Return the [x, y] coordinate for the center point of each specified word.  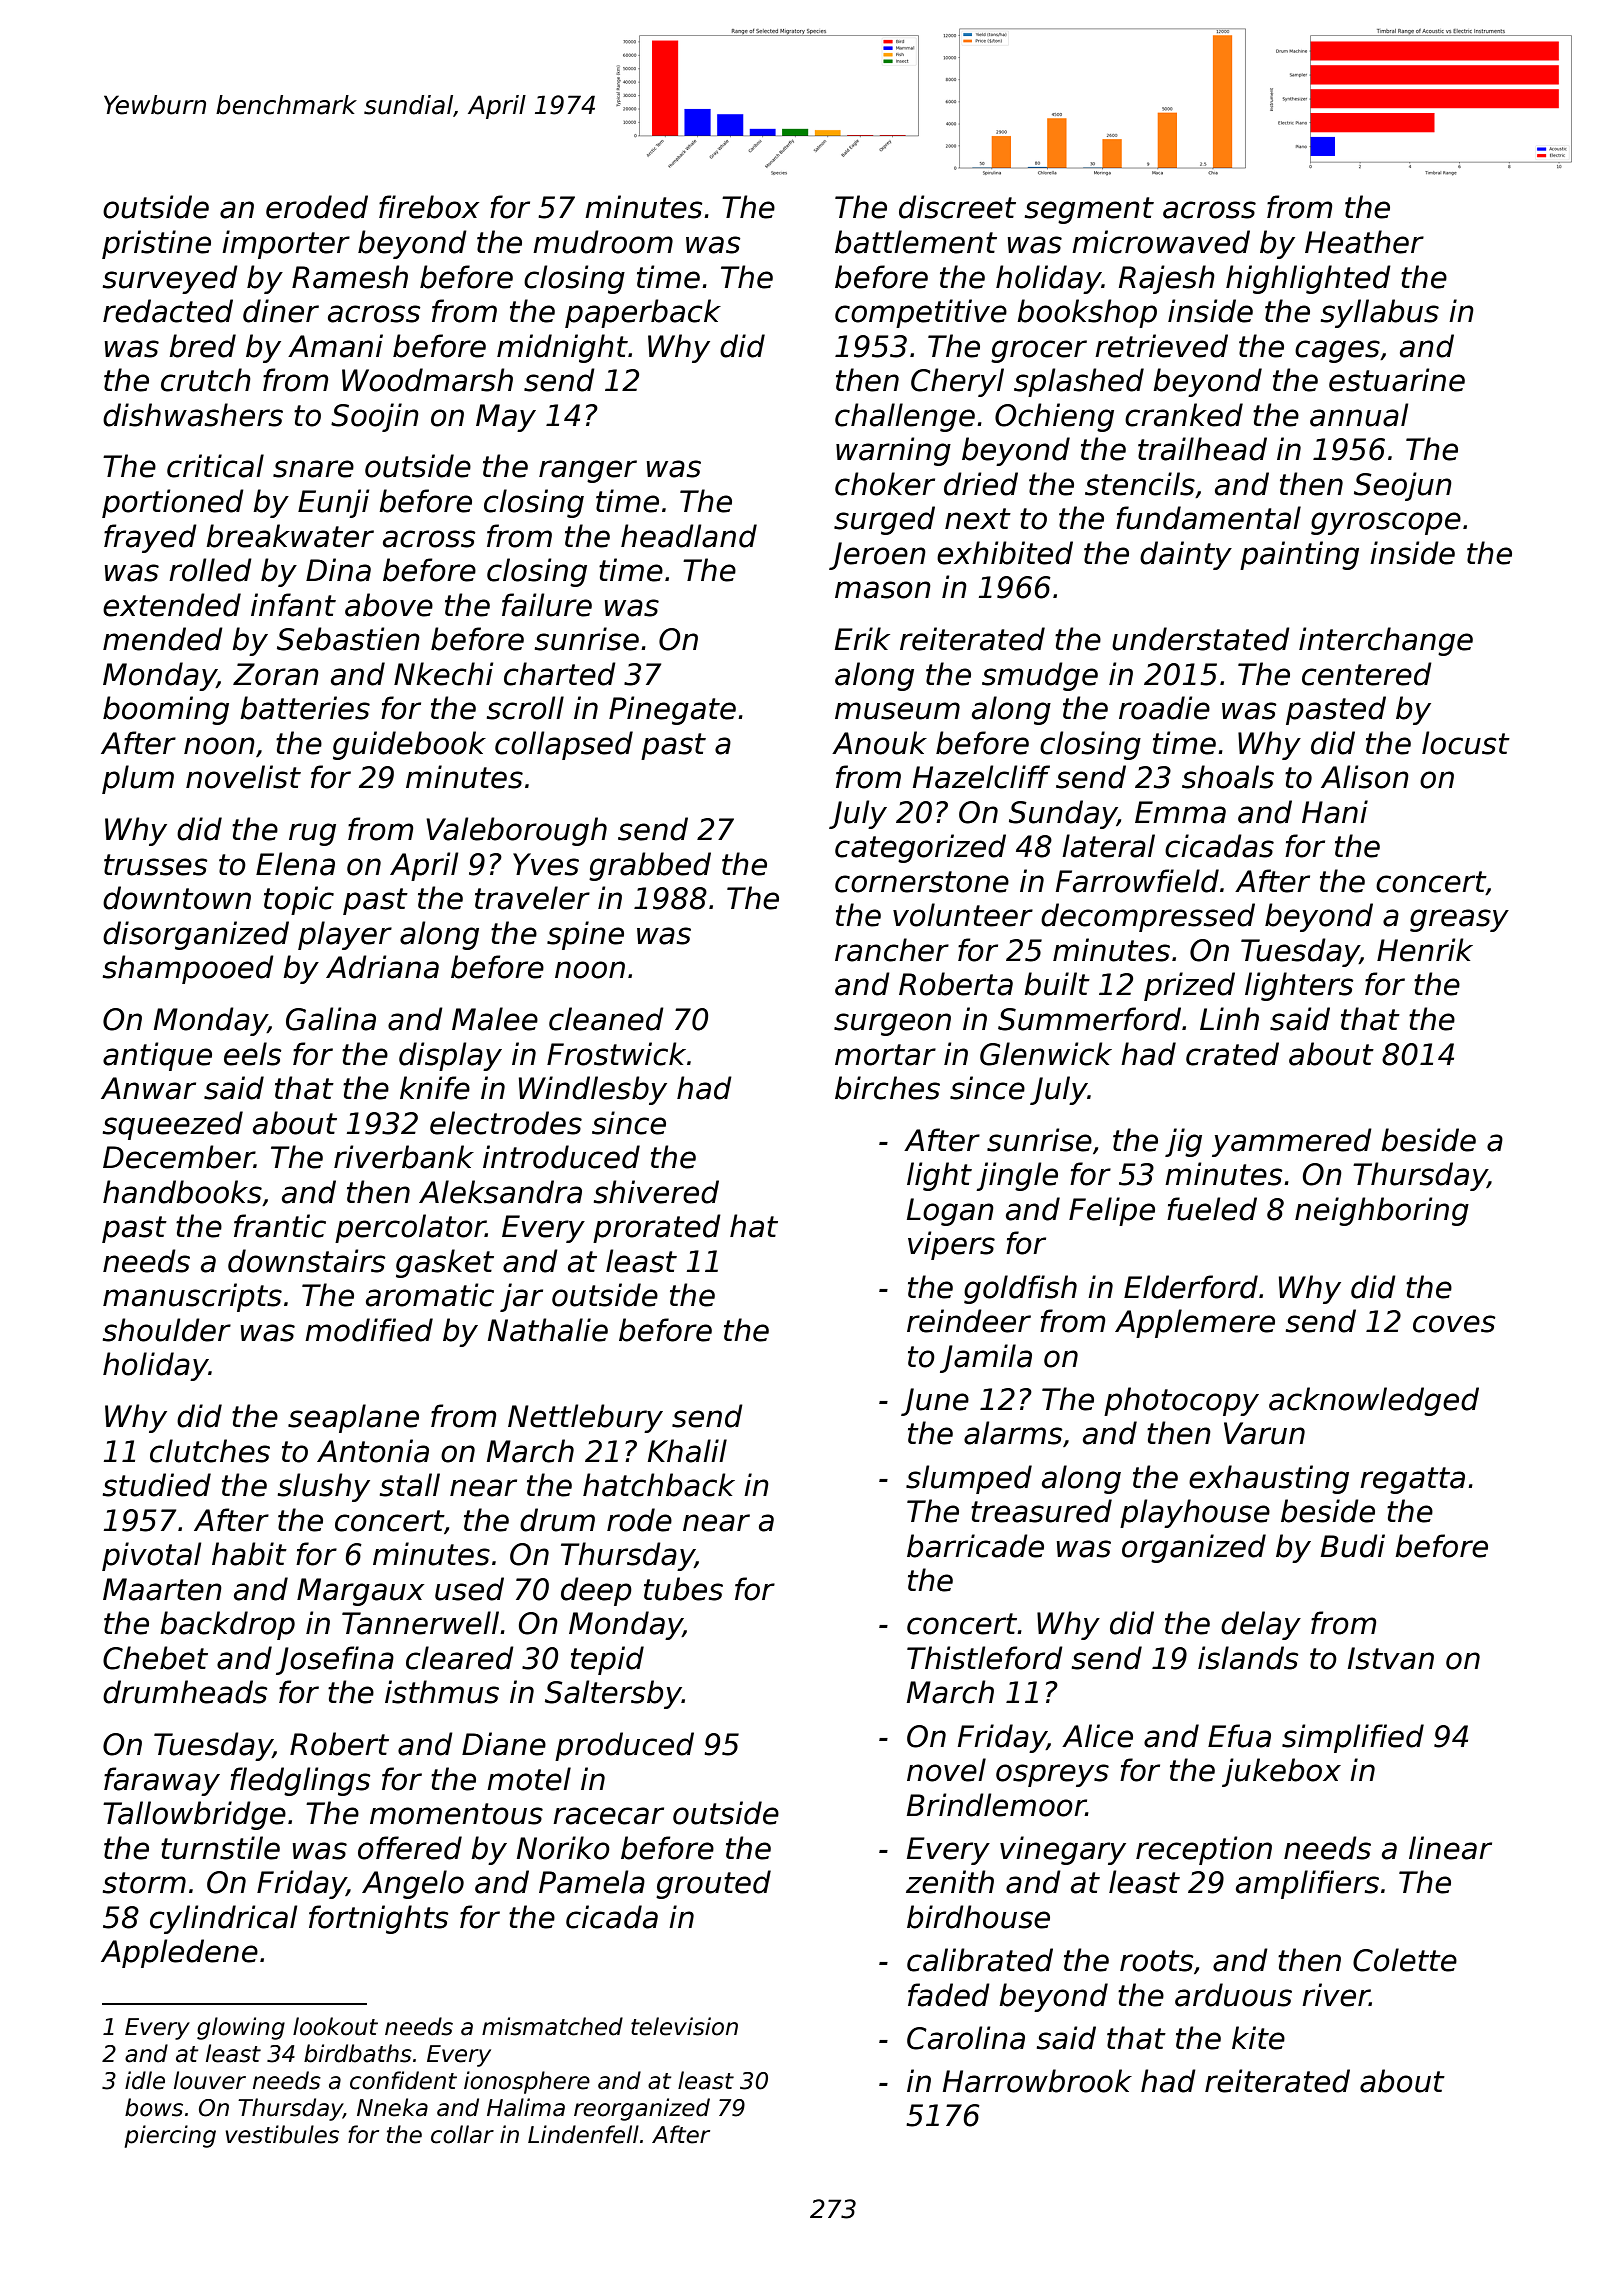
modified [369, 1330]
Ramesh [350, 277]
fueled [1212, 1209]
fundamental [1208, 518]
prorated [657, 1228]
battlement [916, 242]
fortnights [379, 1919]
